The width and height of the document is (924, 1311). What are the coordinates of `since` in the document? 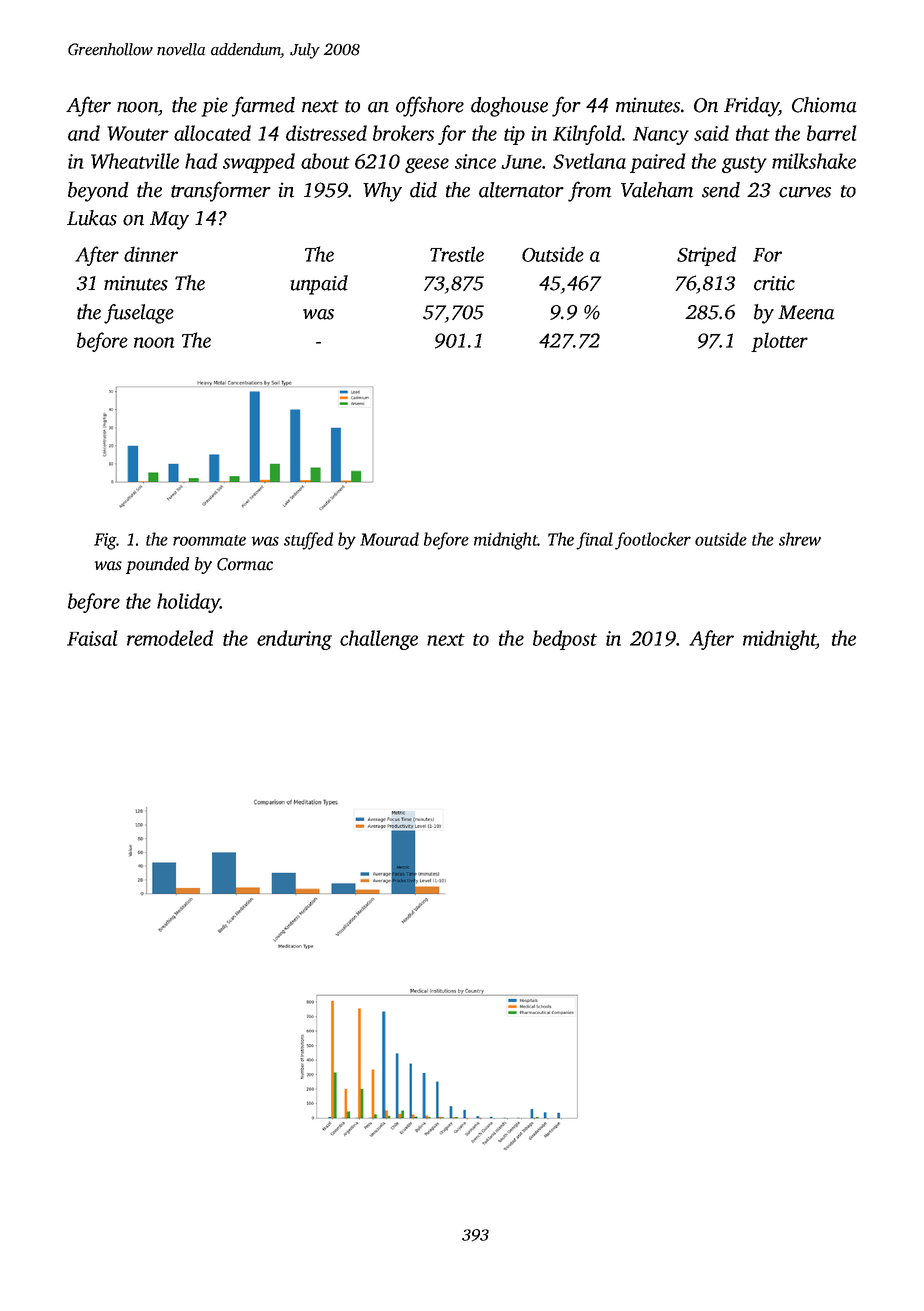 It's located at (475, 161).
